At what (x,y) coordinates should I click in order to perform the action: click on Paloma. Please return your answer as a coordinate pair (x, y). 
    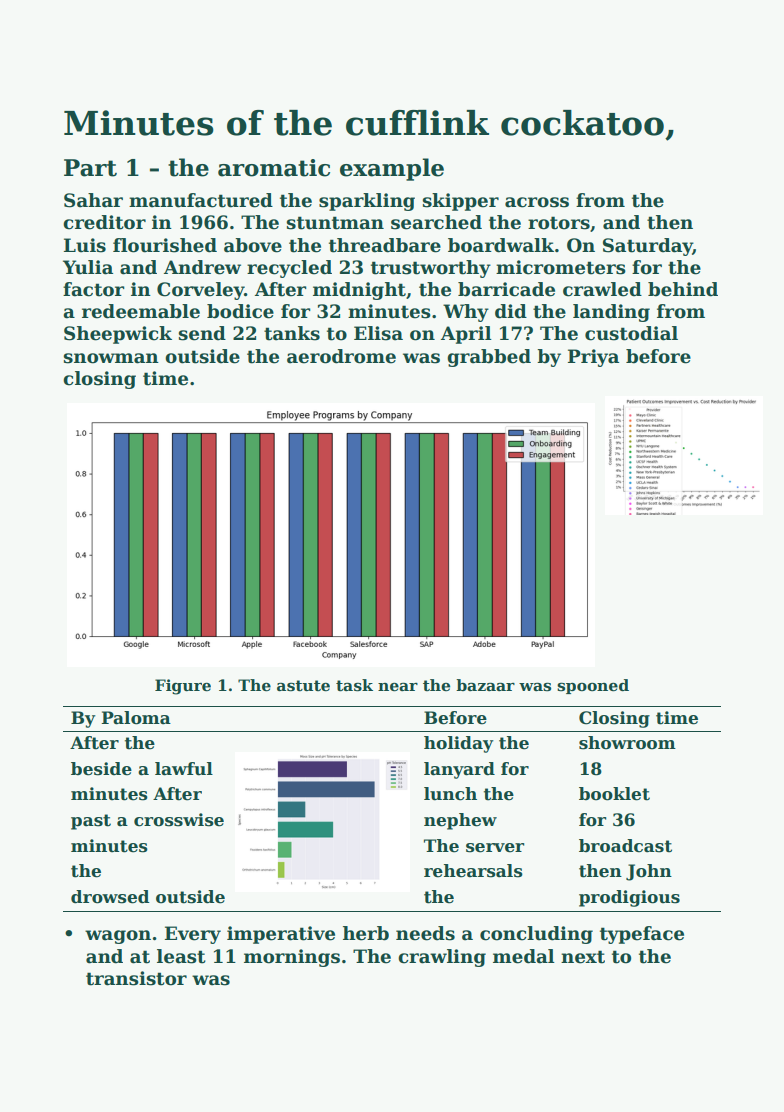
    Looking at the image, I should click on (136, 718).
